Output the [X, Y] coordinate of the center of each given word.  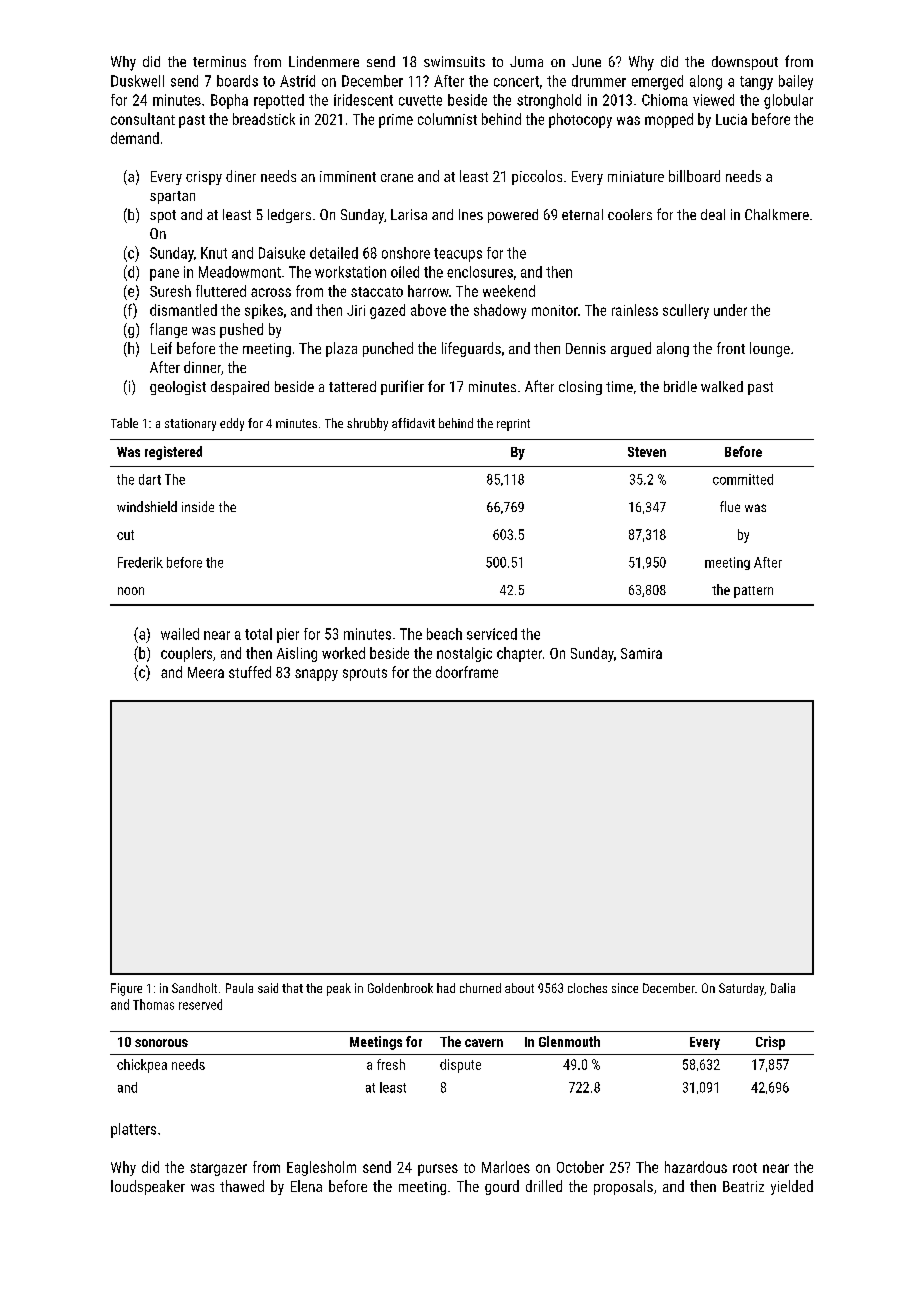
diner [241, 176]
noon [131, 591]
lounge [770, 349]
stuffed [250, 672]
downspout [745, 63]
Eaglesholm [321, 1168]
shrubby [367, 424]
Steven [647, 452]
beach [444, 634]
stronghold [549, 101]
